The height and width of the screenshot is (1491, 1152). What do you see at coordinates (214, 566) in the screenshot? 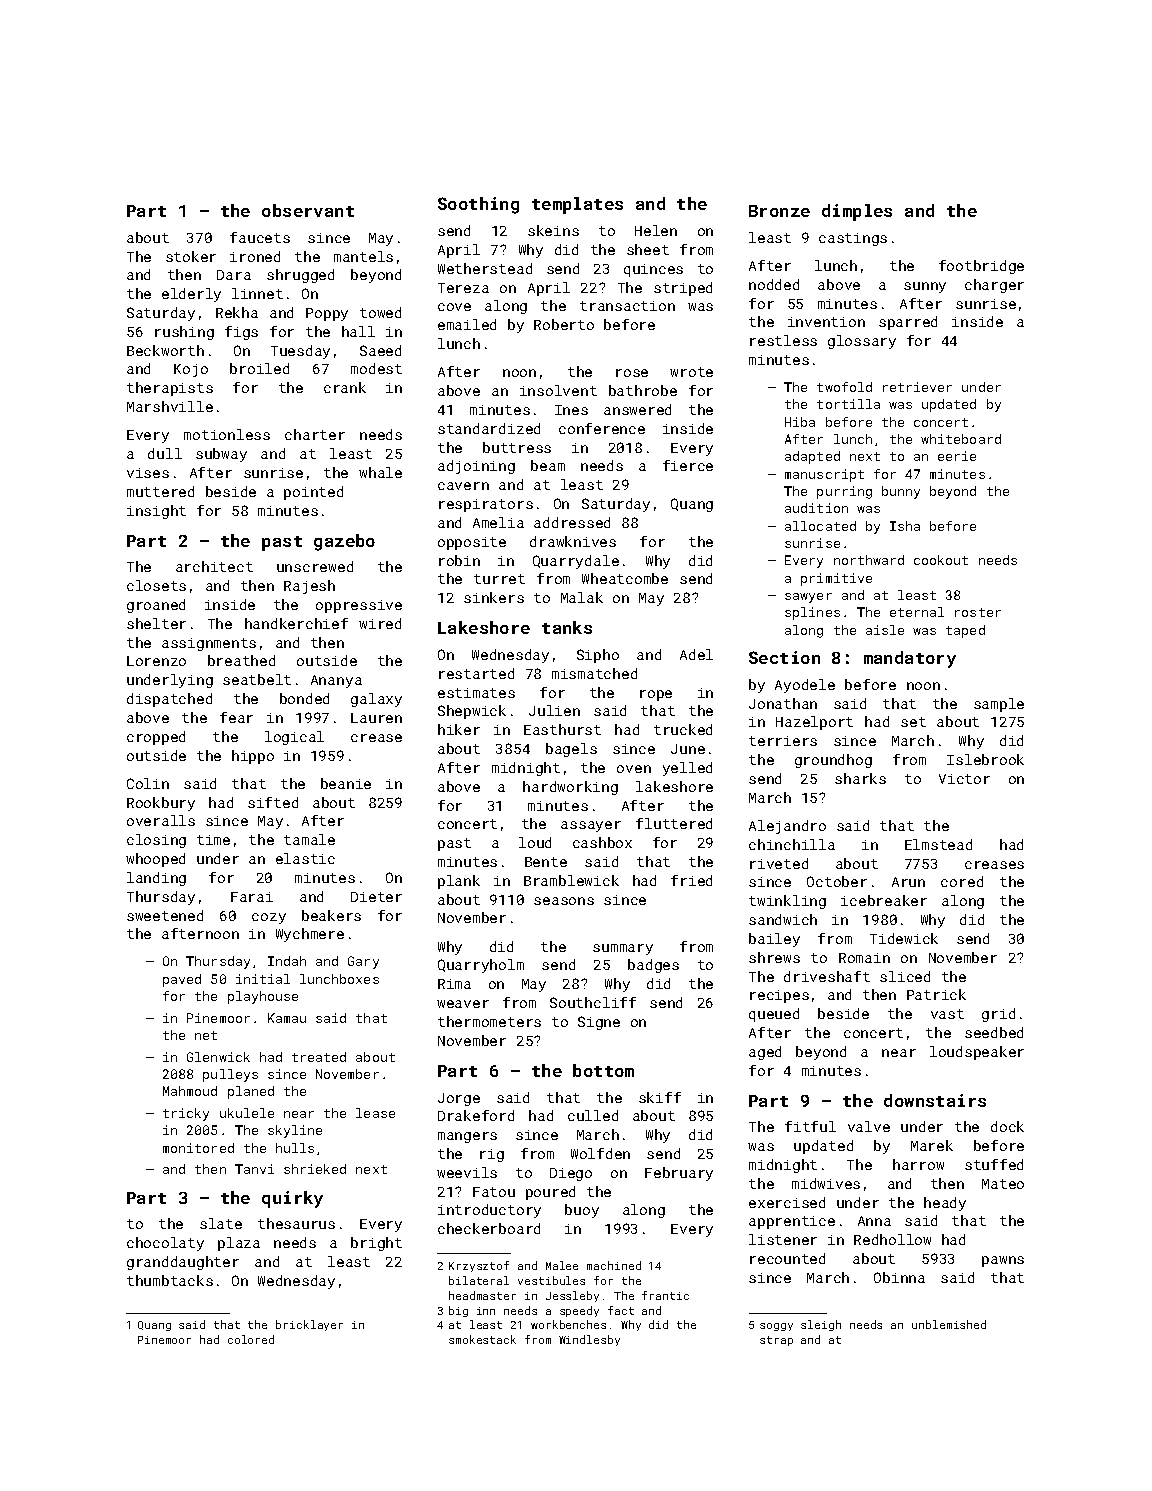
I see `architect` at bounding box center [214, 566].
